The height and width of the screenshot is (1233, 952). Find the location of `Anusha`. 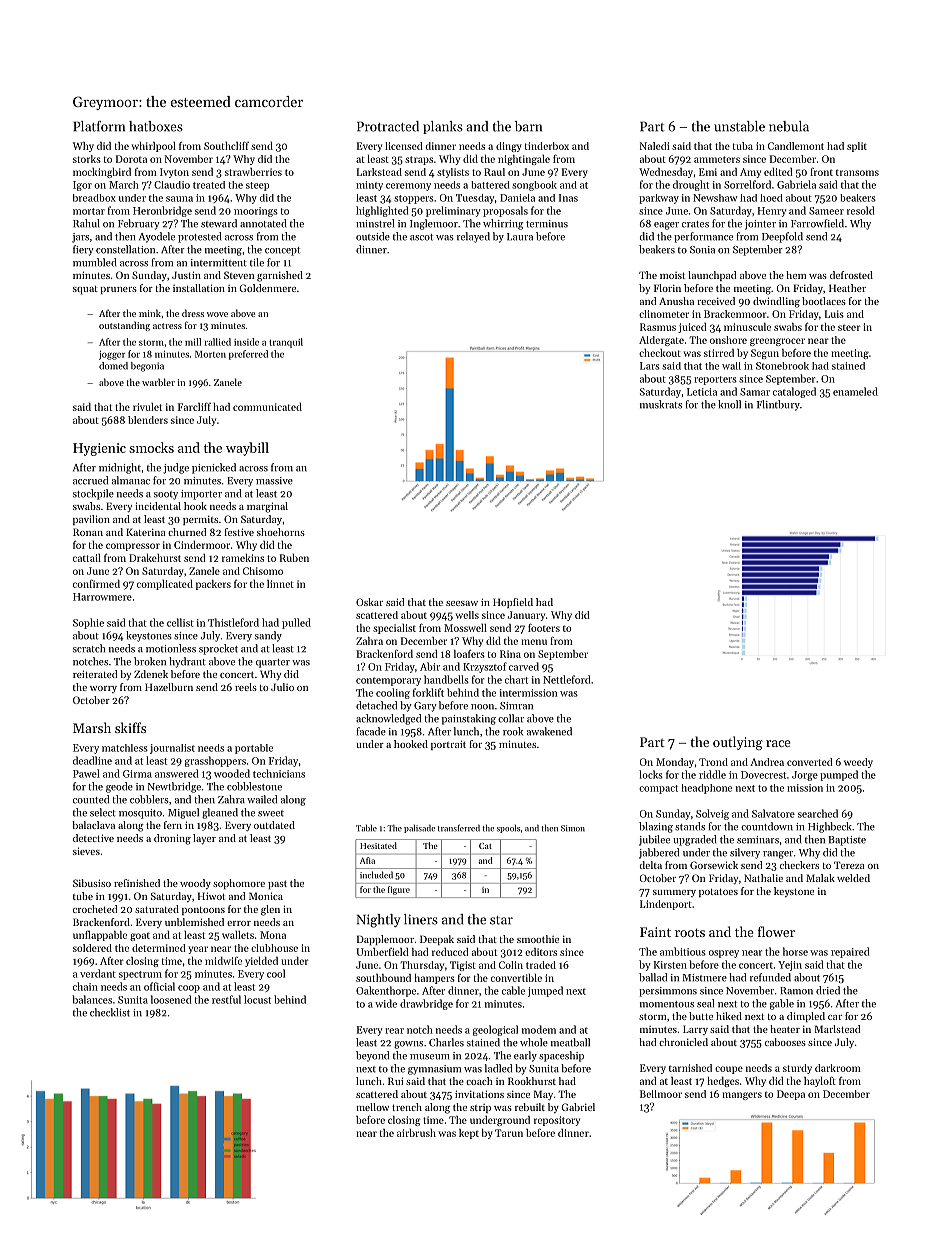

Anusha is located at coordinates (676, 301).
